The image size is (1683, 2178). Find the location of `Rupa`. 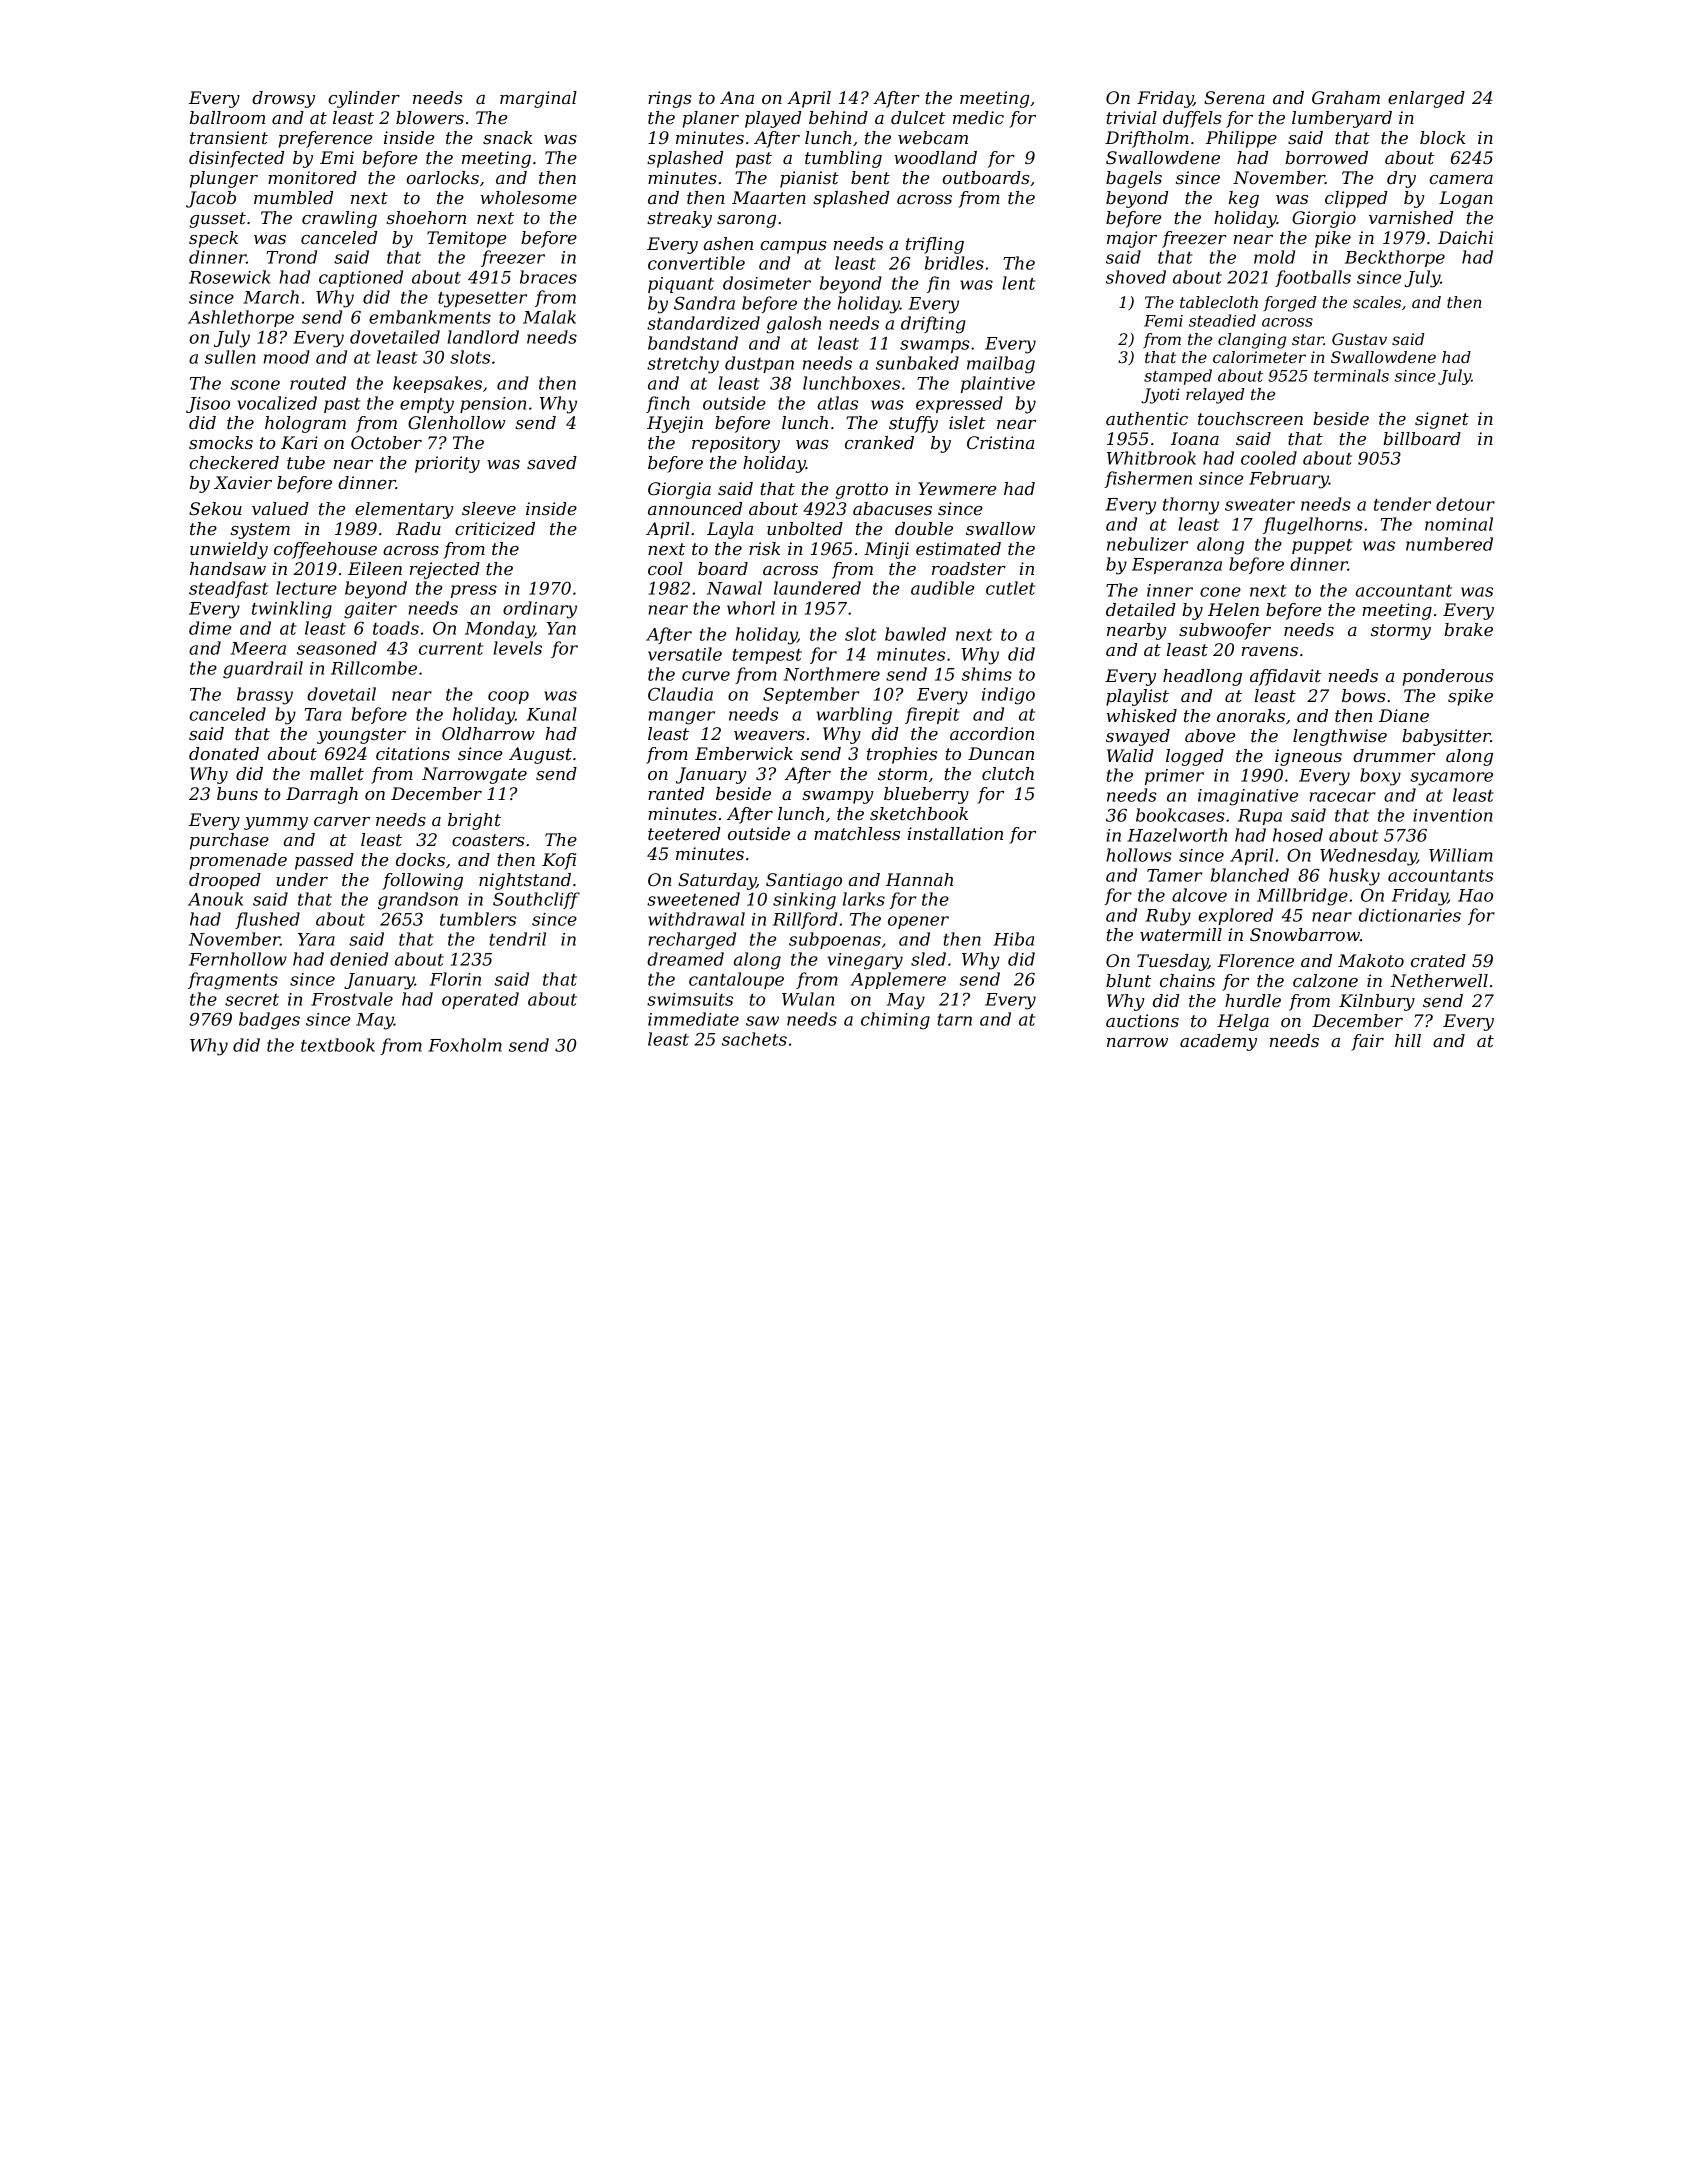

Rupa is located at coordinates (1260, 817).
